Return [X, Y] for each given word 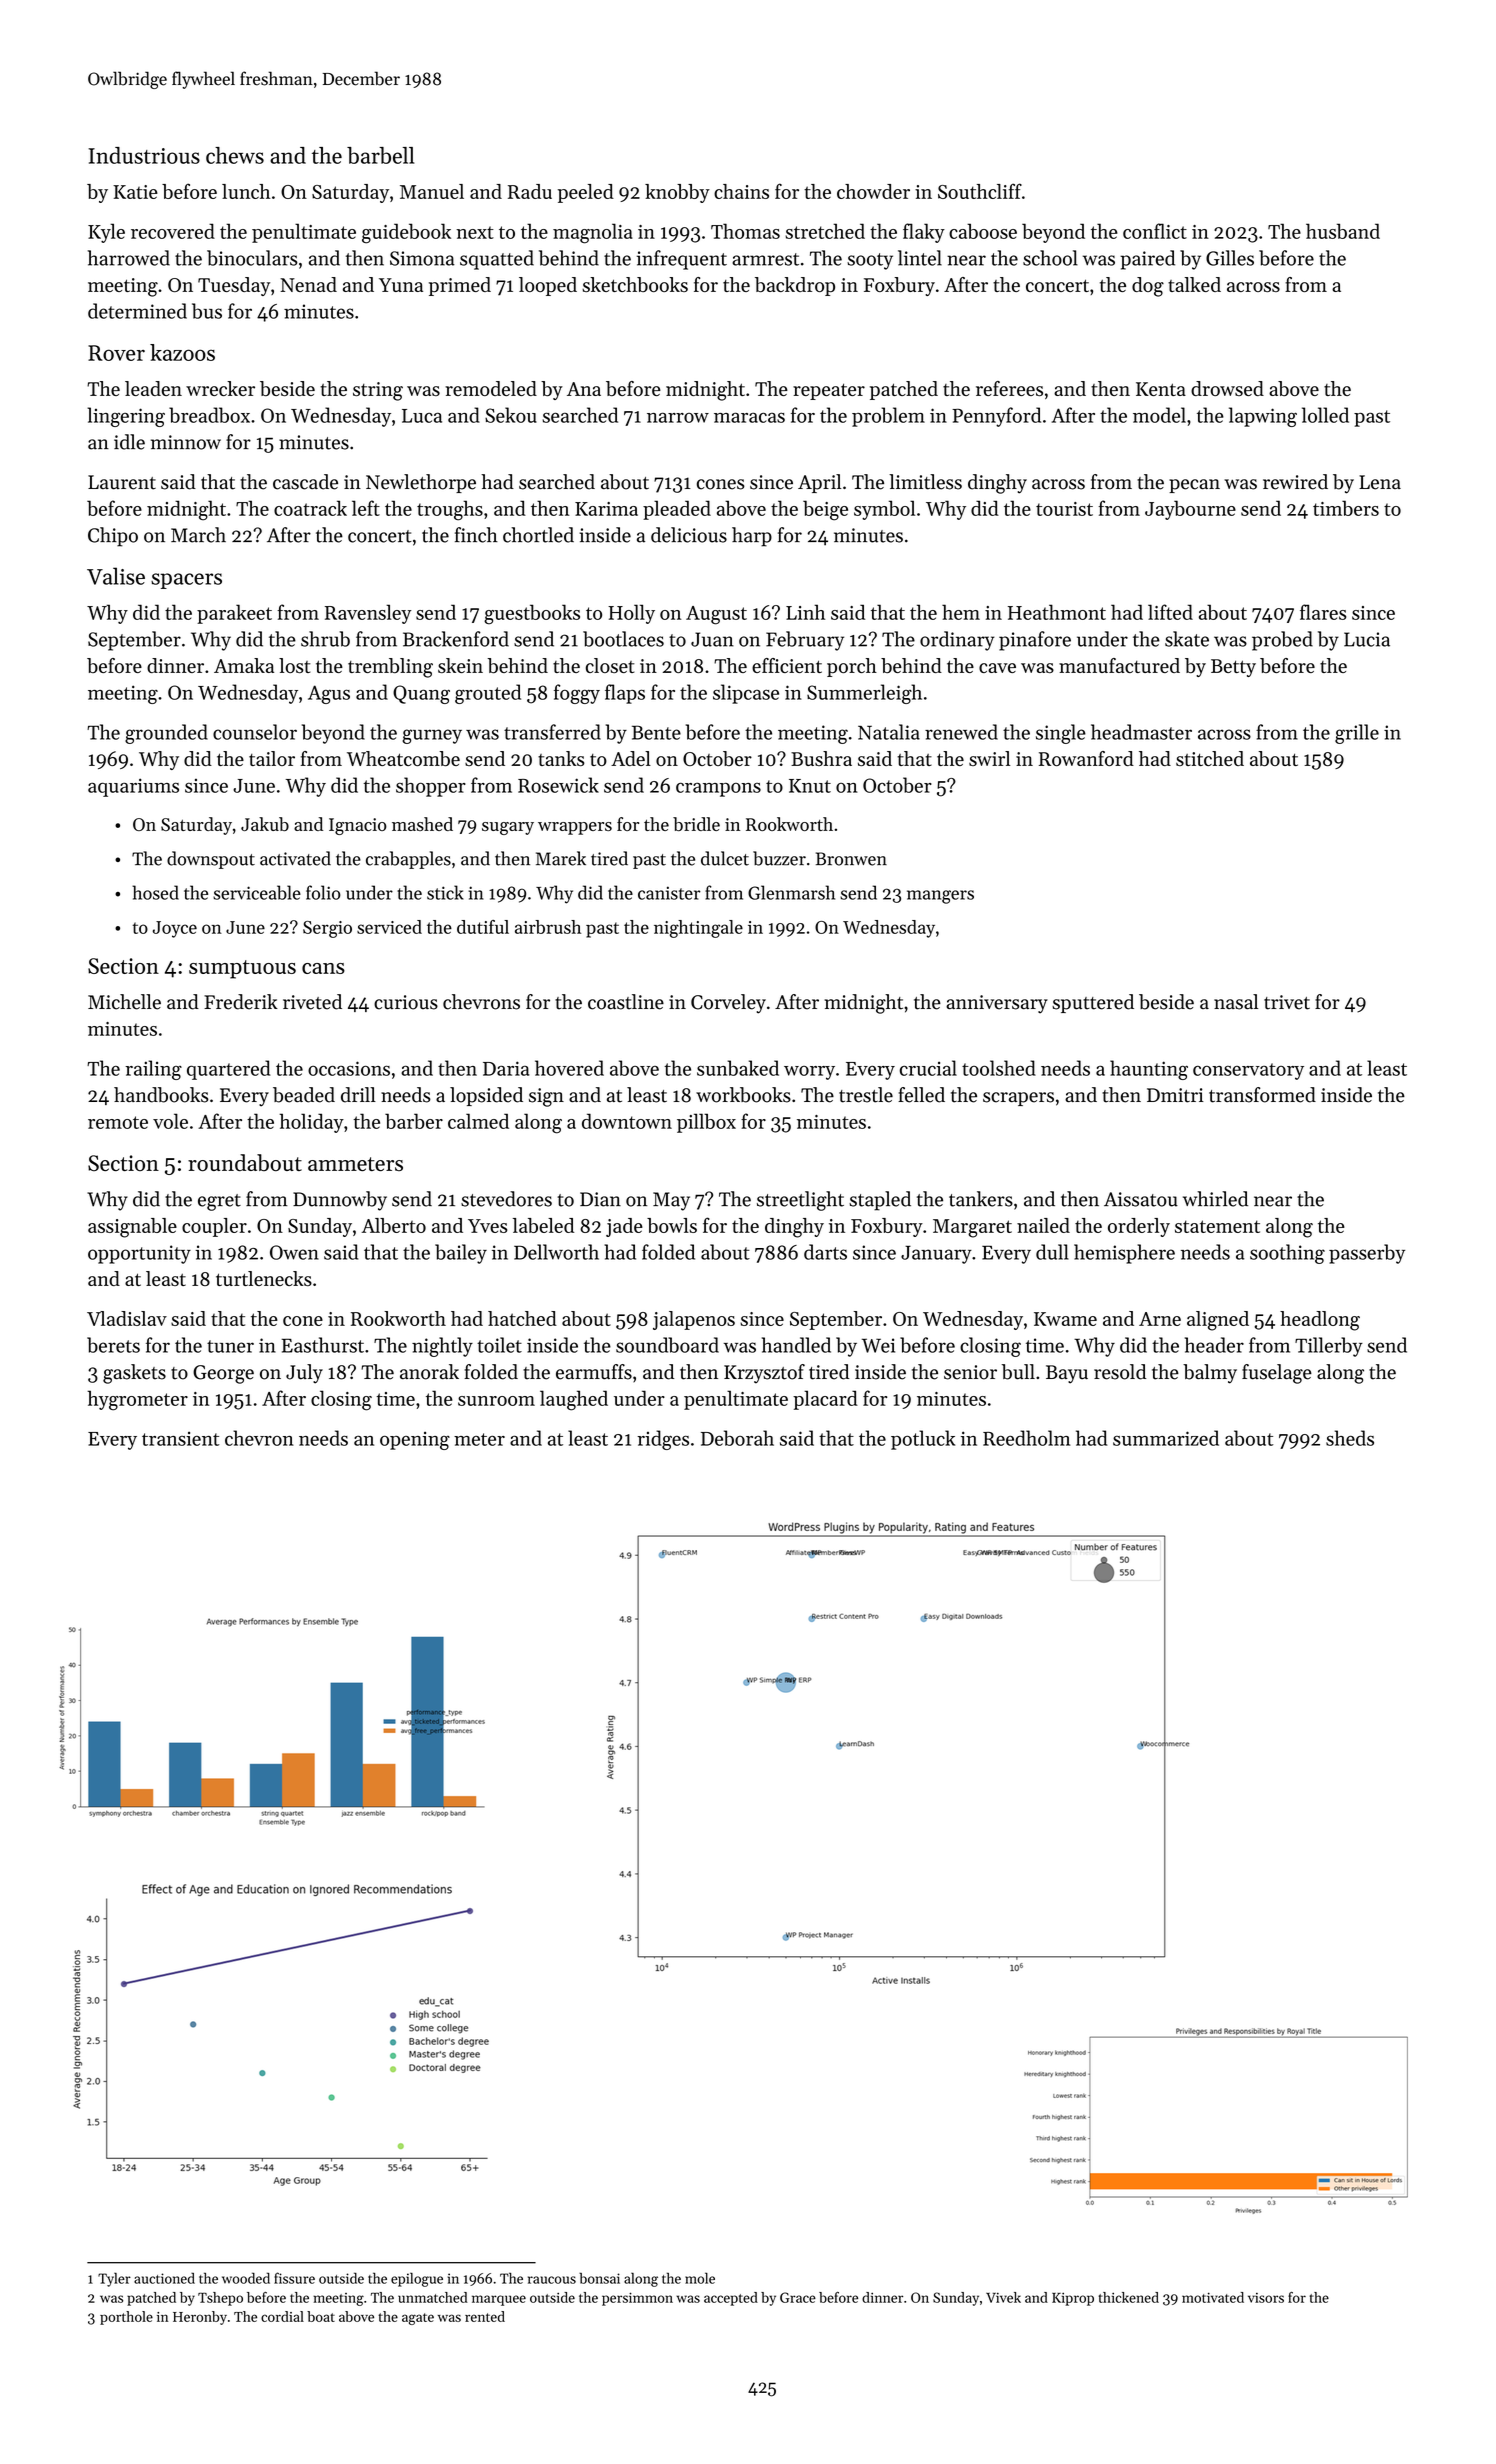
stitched [1210, 758]
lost [294, 665]
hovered [569, 1068]
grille [1357, 734]
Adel [631, 758]
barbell [380, 155]
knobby [677, 193]
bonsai [599, 2278]
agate [418, 2319]
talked [1194, 284]
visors [1266, 2298]
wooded [246, 2278]
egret [219, 1202]
